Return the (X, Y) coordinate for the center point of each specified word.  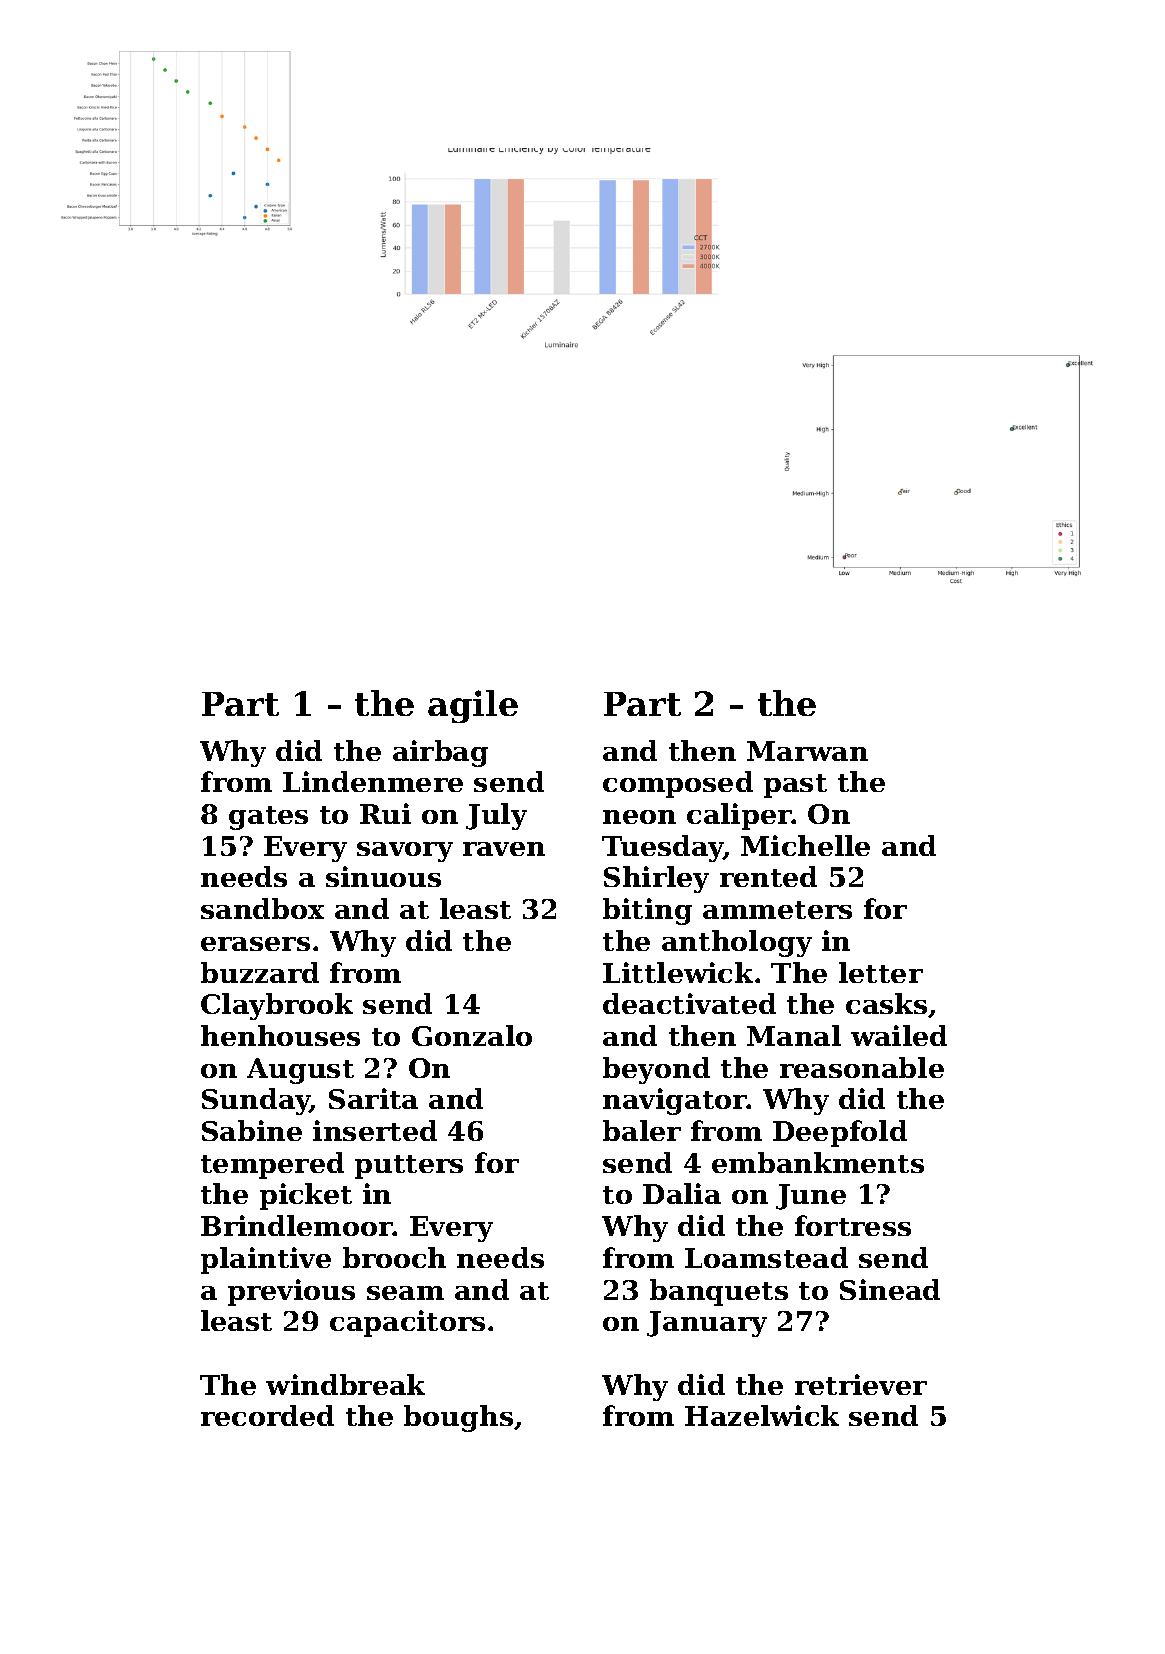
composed (678, 784)
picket (306, 1196)
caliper (739, 816)
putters (409, 1167)
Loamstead (766, 1257)
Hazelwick (762, 1415)
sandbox (262, 908)
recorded (267, 1415)
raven (504, 849)
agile (473, 706)
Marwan (807, 751)
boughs (458, 1418)
